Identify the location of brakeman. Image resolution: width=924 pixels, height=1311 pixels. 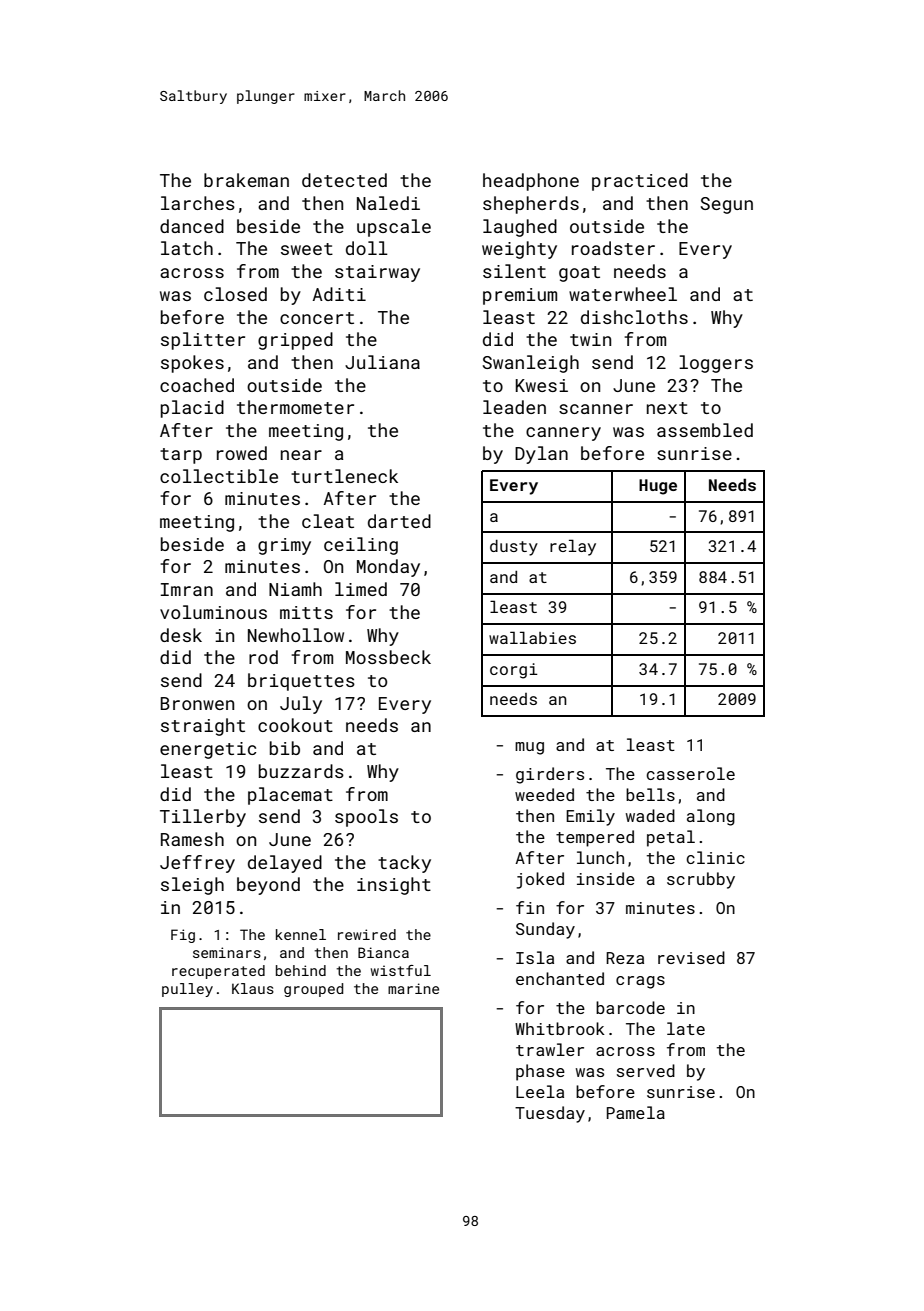
(246, 180).
